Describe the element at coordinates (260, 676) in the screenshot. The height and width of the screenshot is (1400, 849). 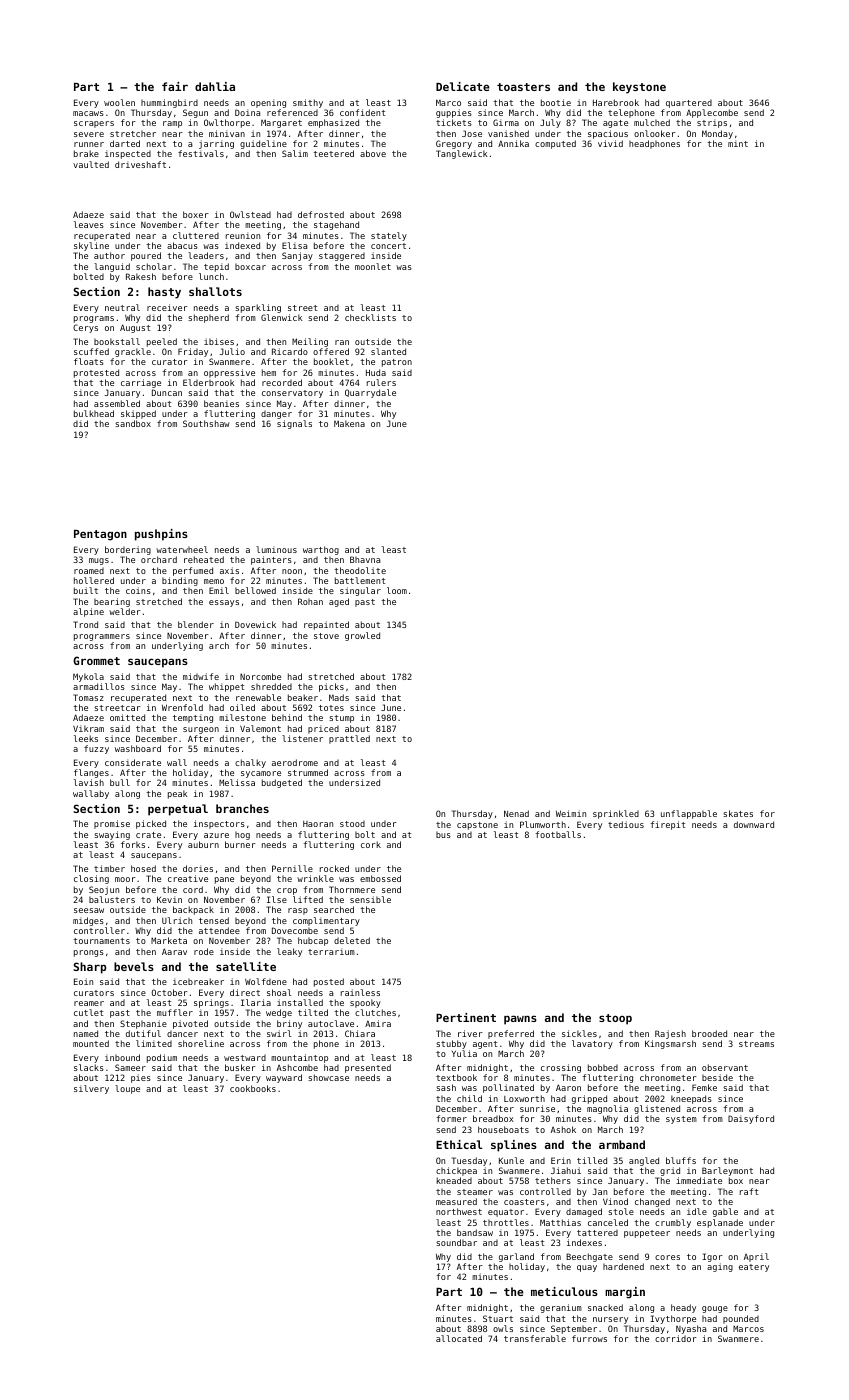
I see `Norcombe` at that location.
